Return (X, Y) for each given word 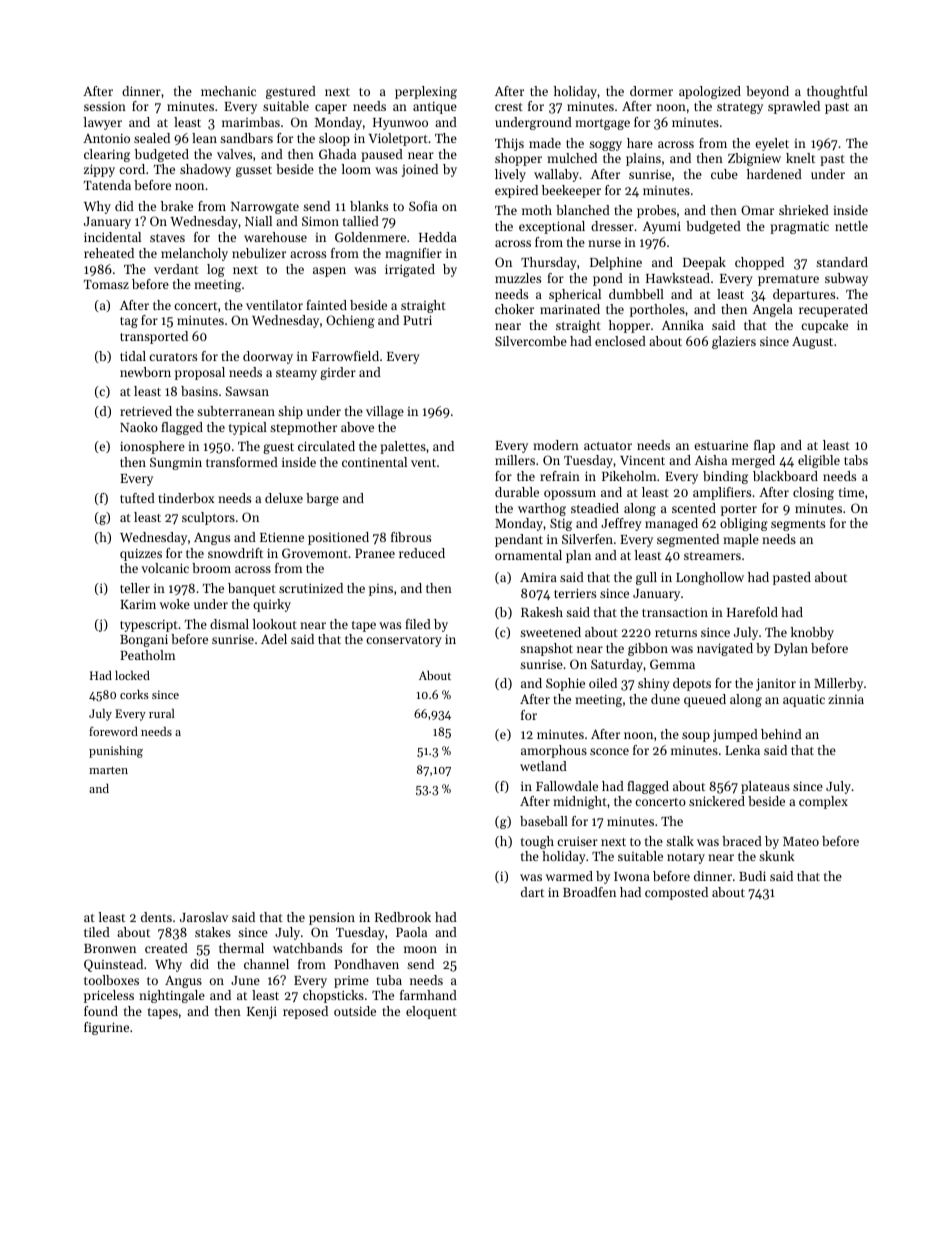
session (105, 106)
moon (420, 949)
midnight (580, 802)
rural (162, 713)
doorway (268, 357)
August (812, 343)
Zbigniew (754, 159)
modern (556, 445)
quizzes (141, 555)
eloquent (431, 1012)
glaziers (734, 342)
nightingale (172, 996)
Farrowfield (345, 356)
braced (742, 841)
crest (509, 107)
